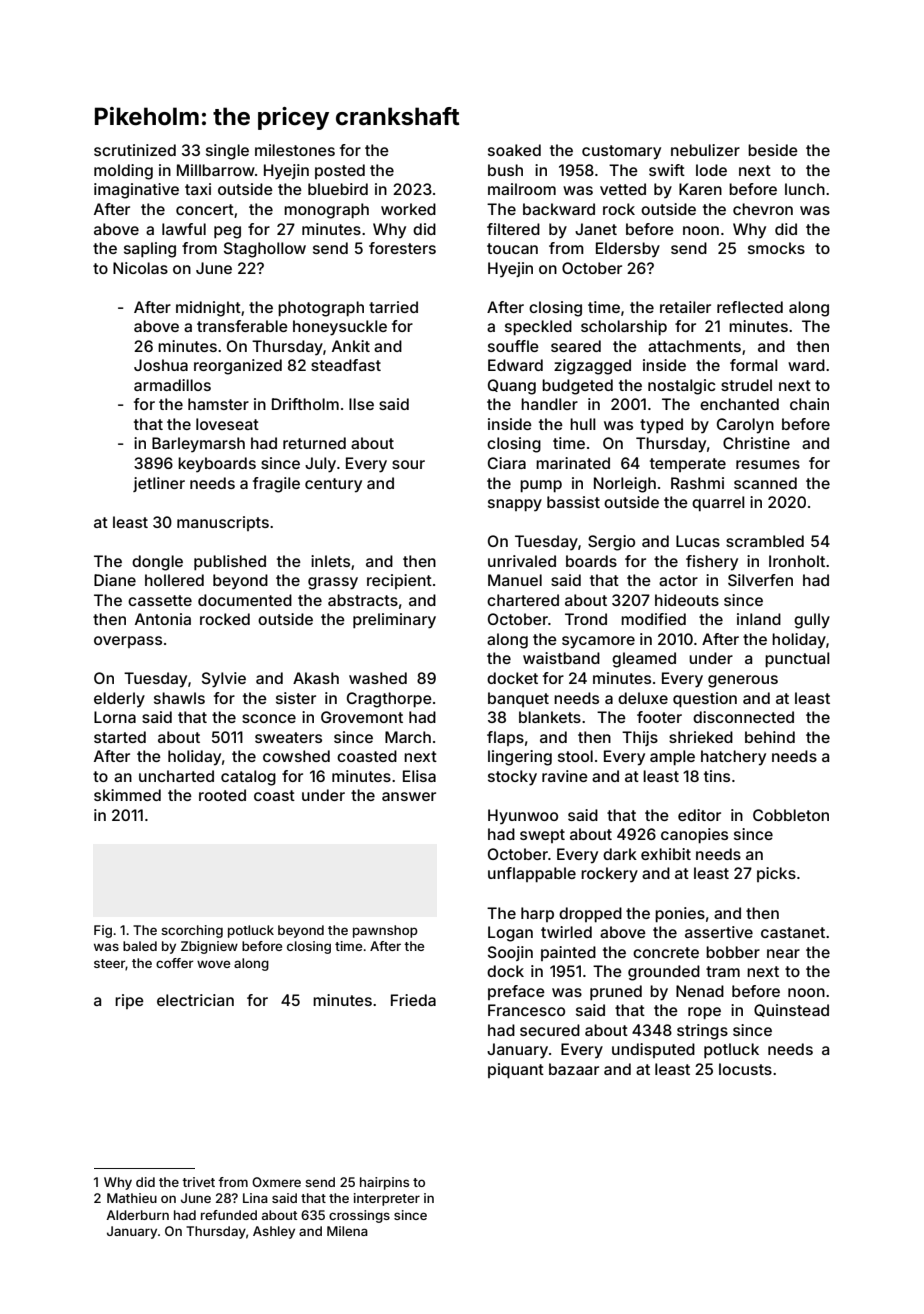  I want to click on recipient, so click(399, 581).
